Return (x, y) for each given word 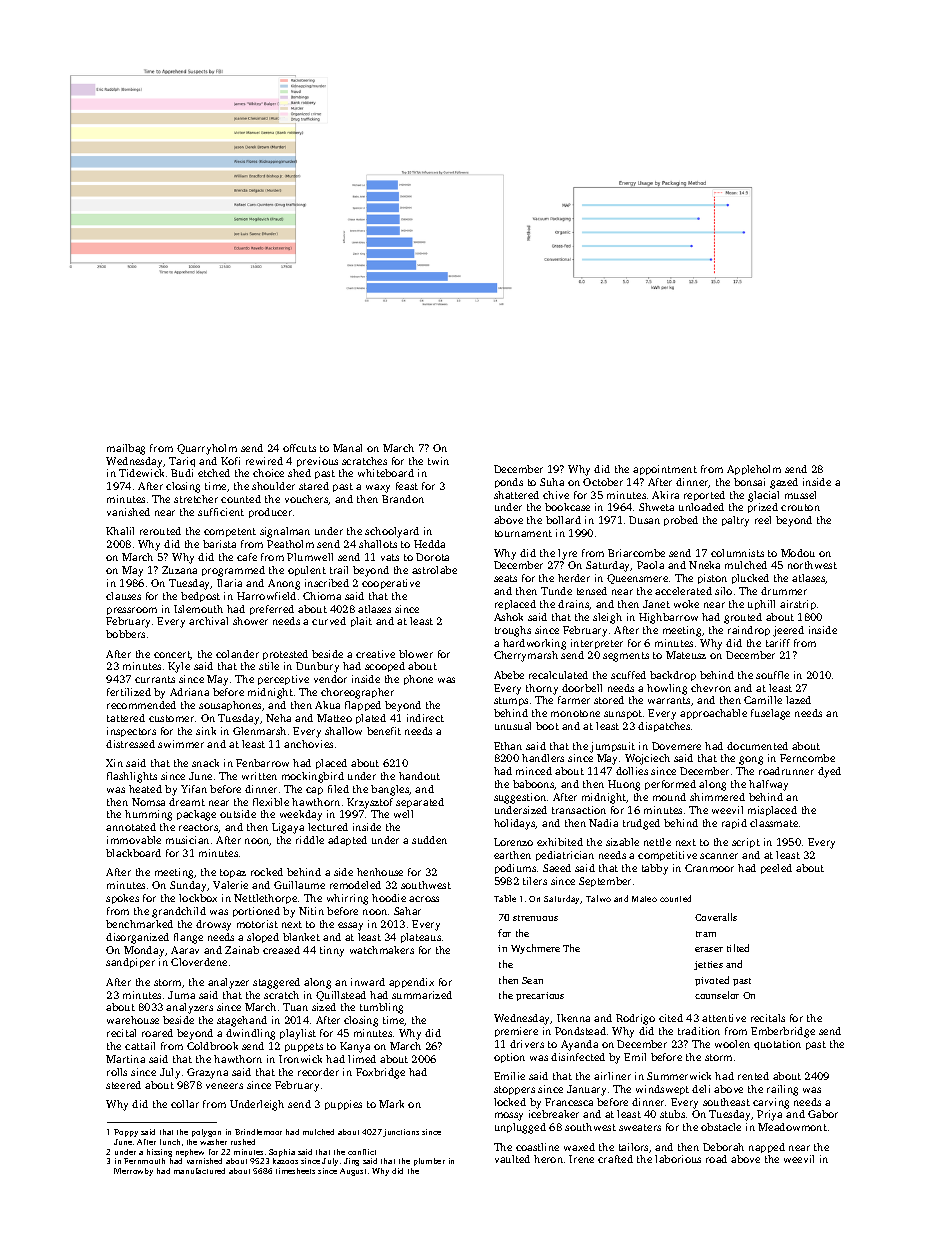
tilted (738, 948)
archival (208, 621)
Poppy (126, 1133)
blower (416, 654)
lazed (798, 700)
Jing (351, 1162)
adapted (347, 841)
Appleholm (754, 470)
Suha (552, 482)
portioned (256, 912)
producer (270, 513)
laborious (678, 1159)
